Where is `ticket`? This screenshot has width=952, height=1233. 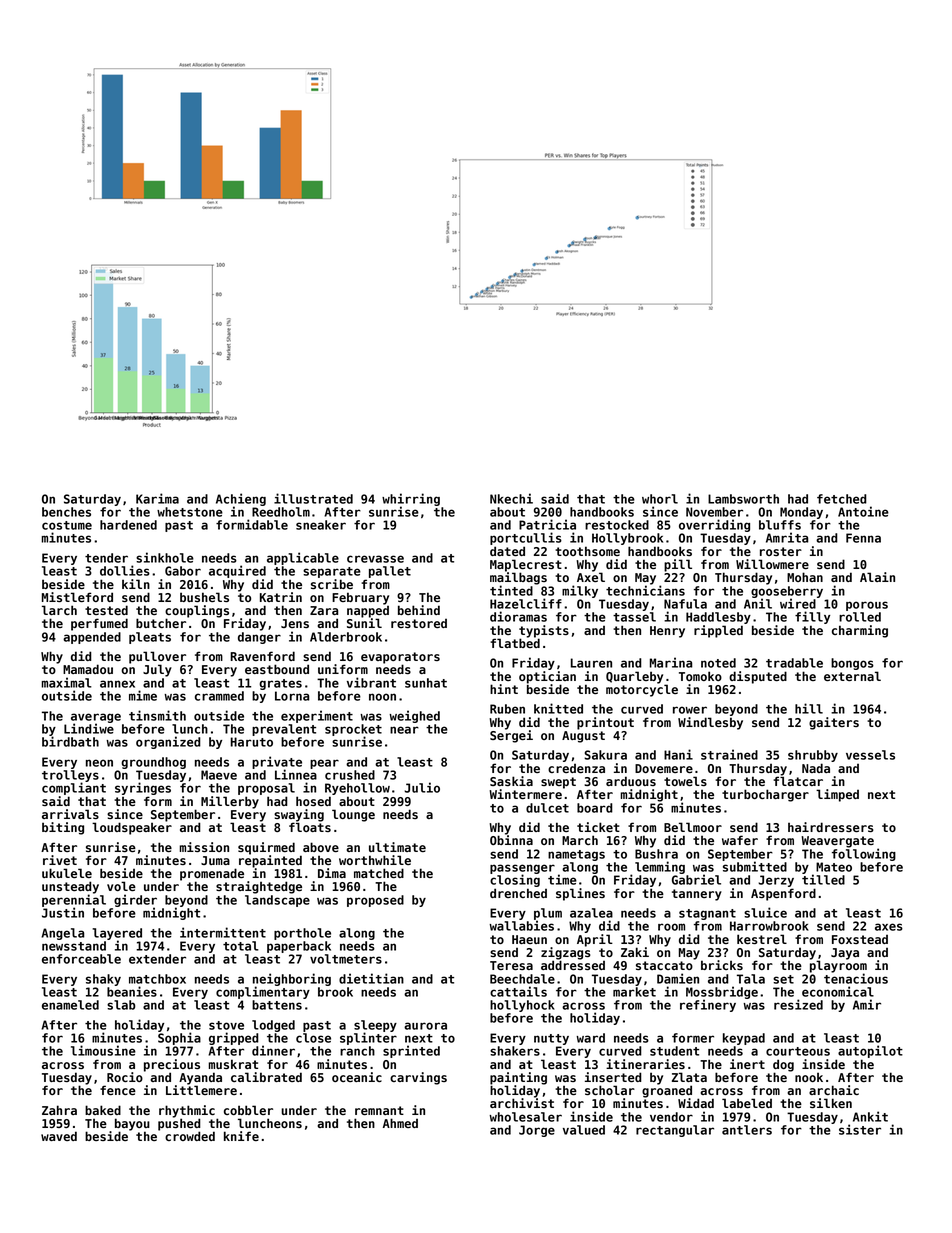
ticket is located at coordinates (598, 827).
